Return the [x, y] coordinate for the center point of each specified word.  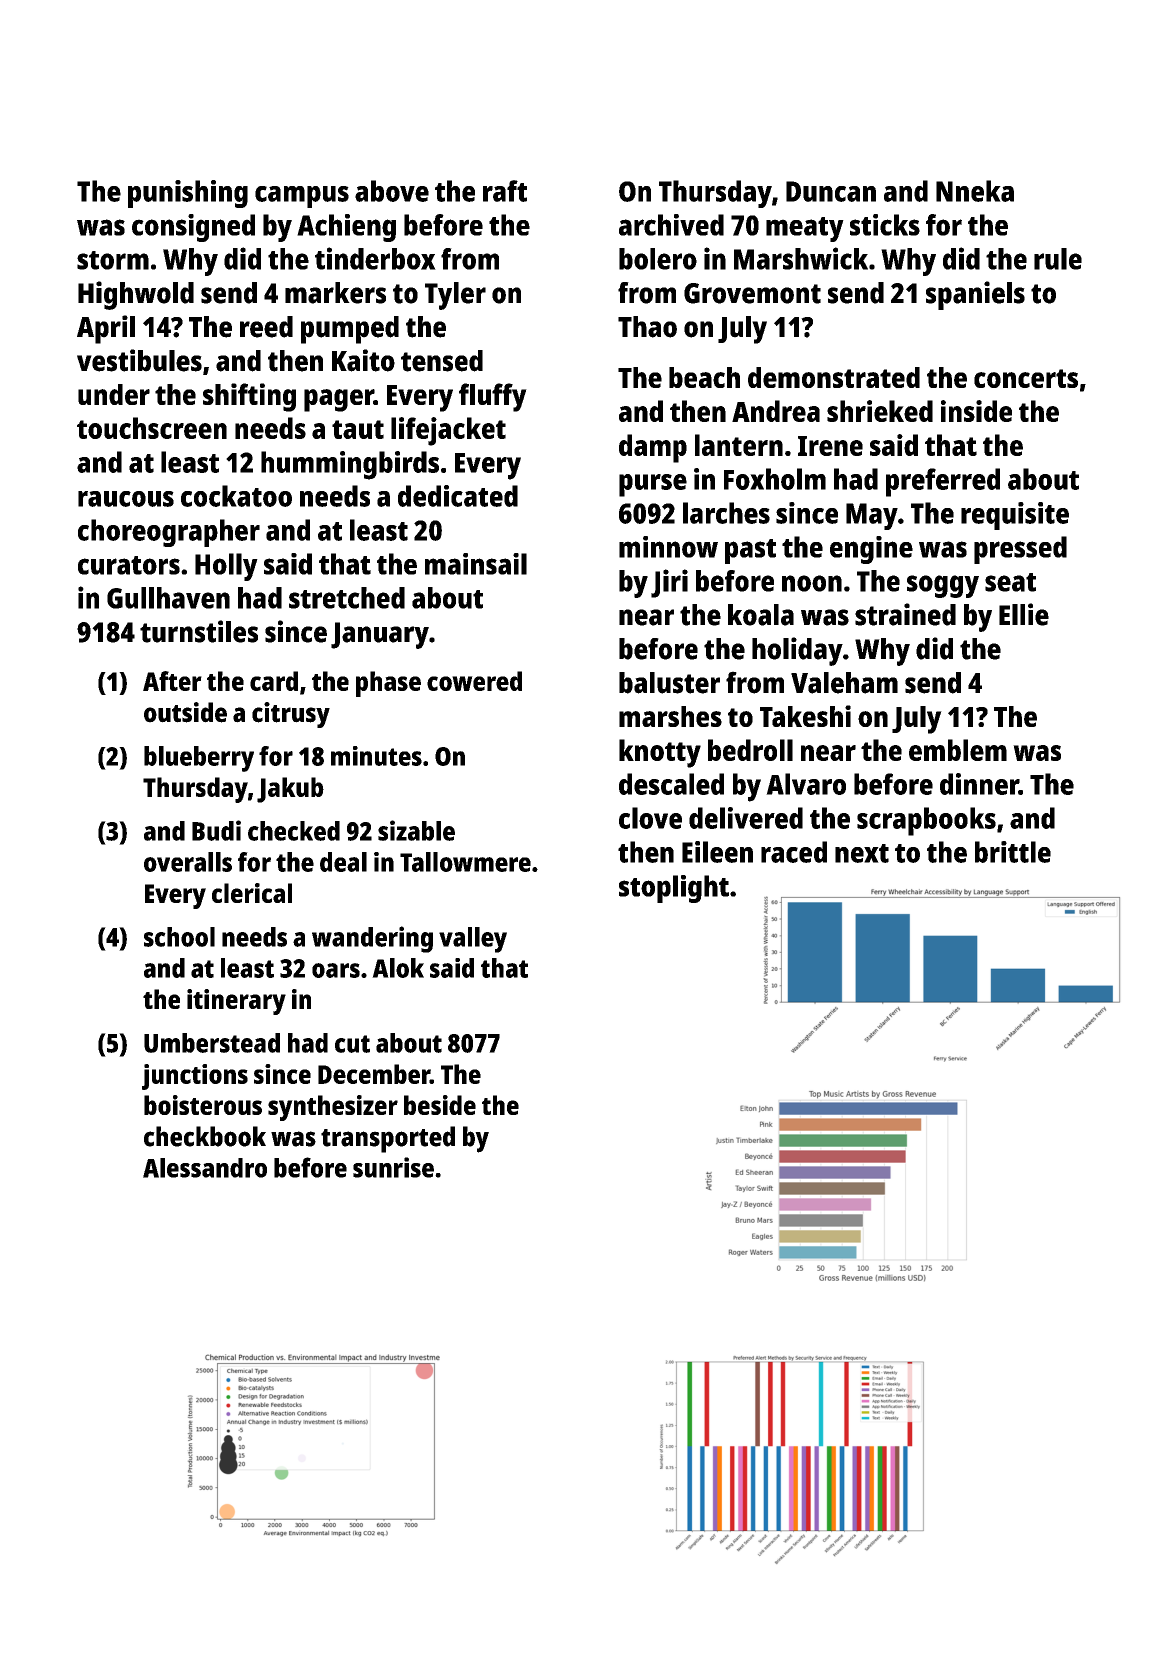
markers [335, 293]
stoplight [674, 889]
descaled [671, 784]
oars [336, 970]
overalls [188, 862]
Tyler [455, 296]
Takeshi [805, 716]
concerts [1026, 378]
